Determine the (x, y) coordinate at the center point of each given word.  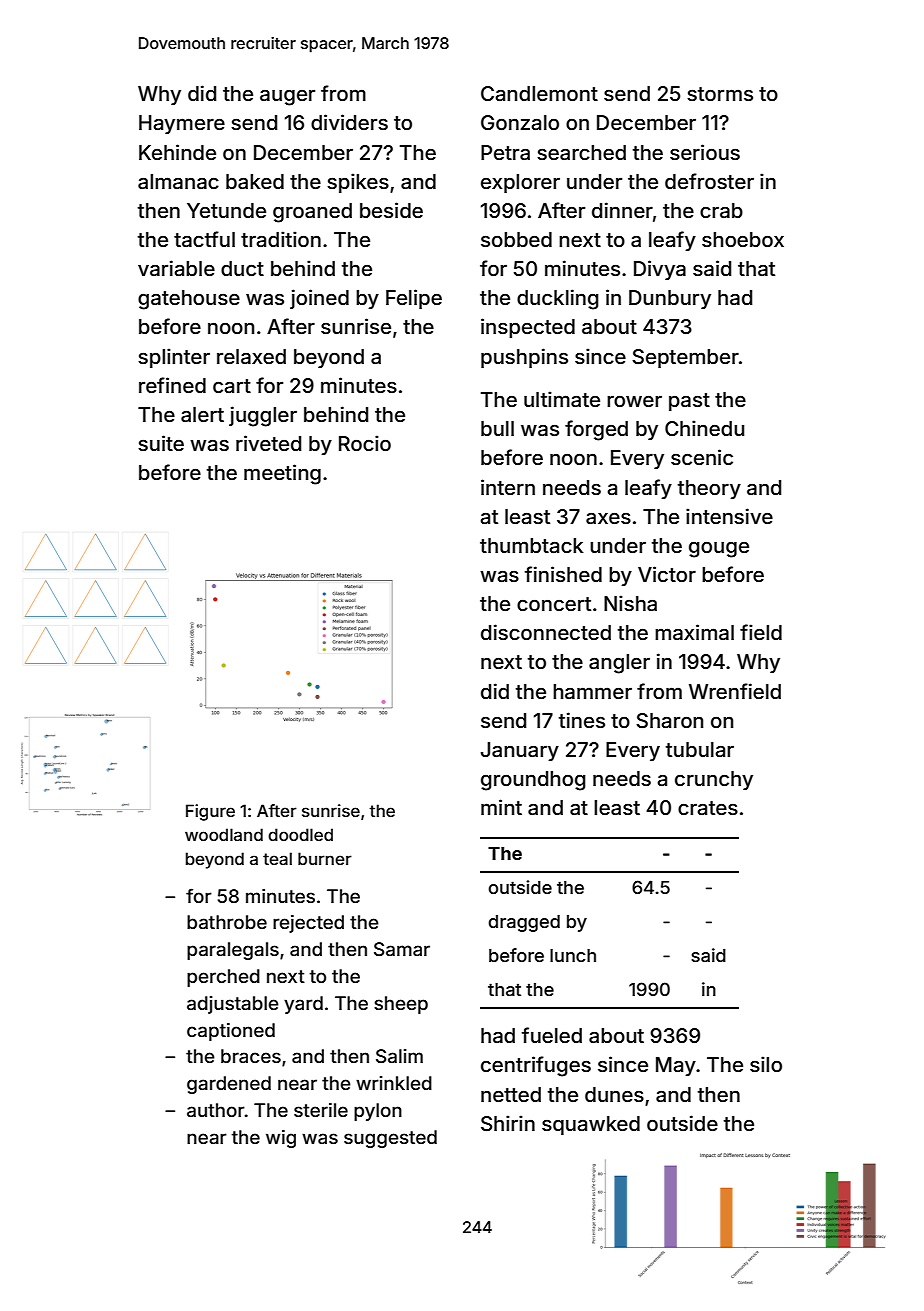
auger (287, 97)
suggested (390, 1139)
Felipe (414, 299)
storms (720, 94)
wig (281, 1139)
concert (554, 604)
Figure (210, 812)
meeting (282, 474)
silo (766, 1064)
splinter (174, 358)
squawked (591, 1125)
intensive (729, 516)
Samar (402, 949)
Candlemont (539, 93)
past (689, 402)
